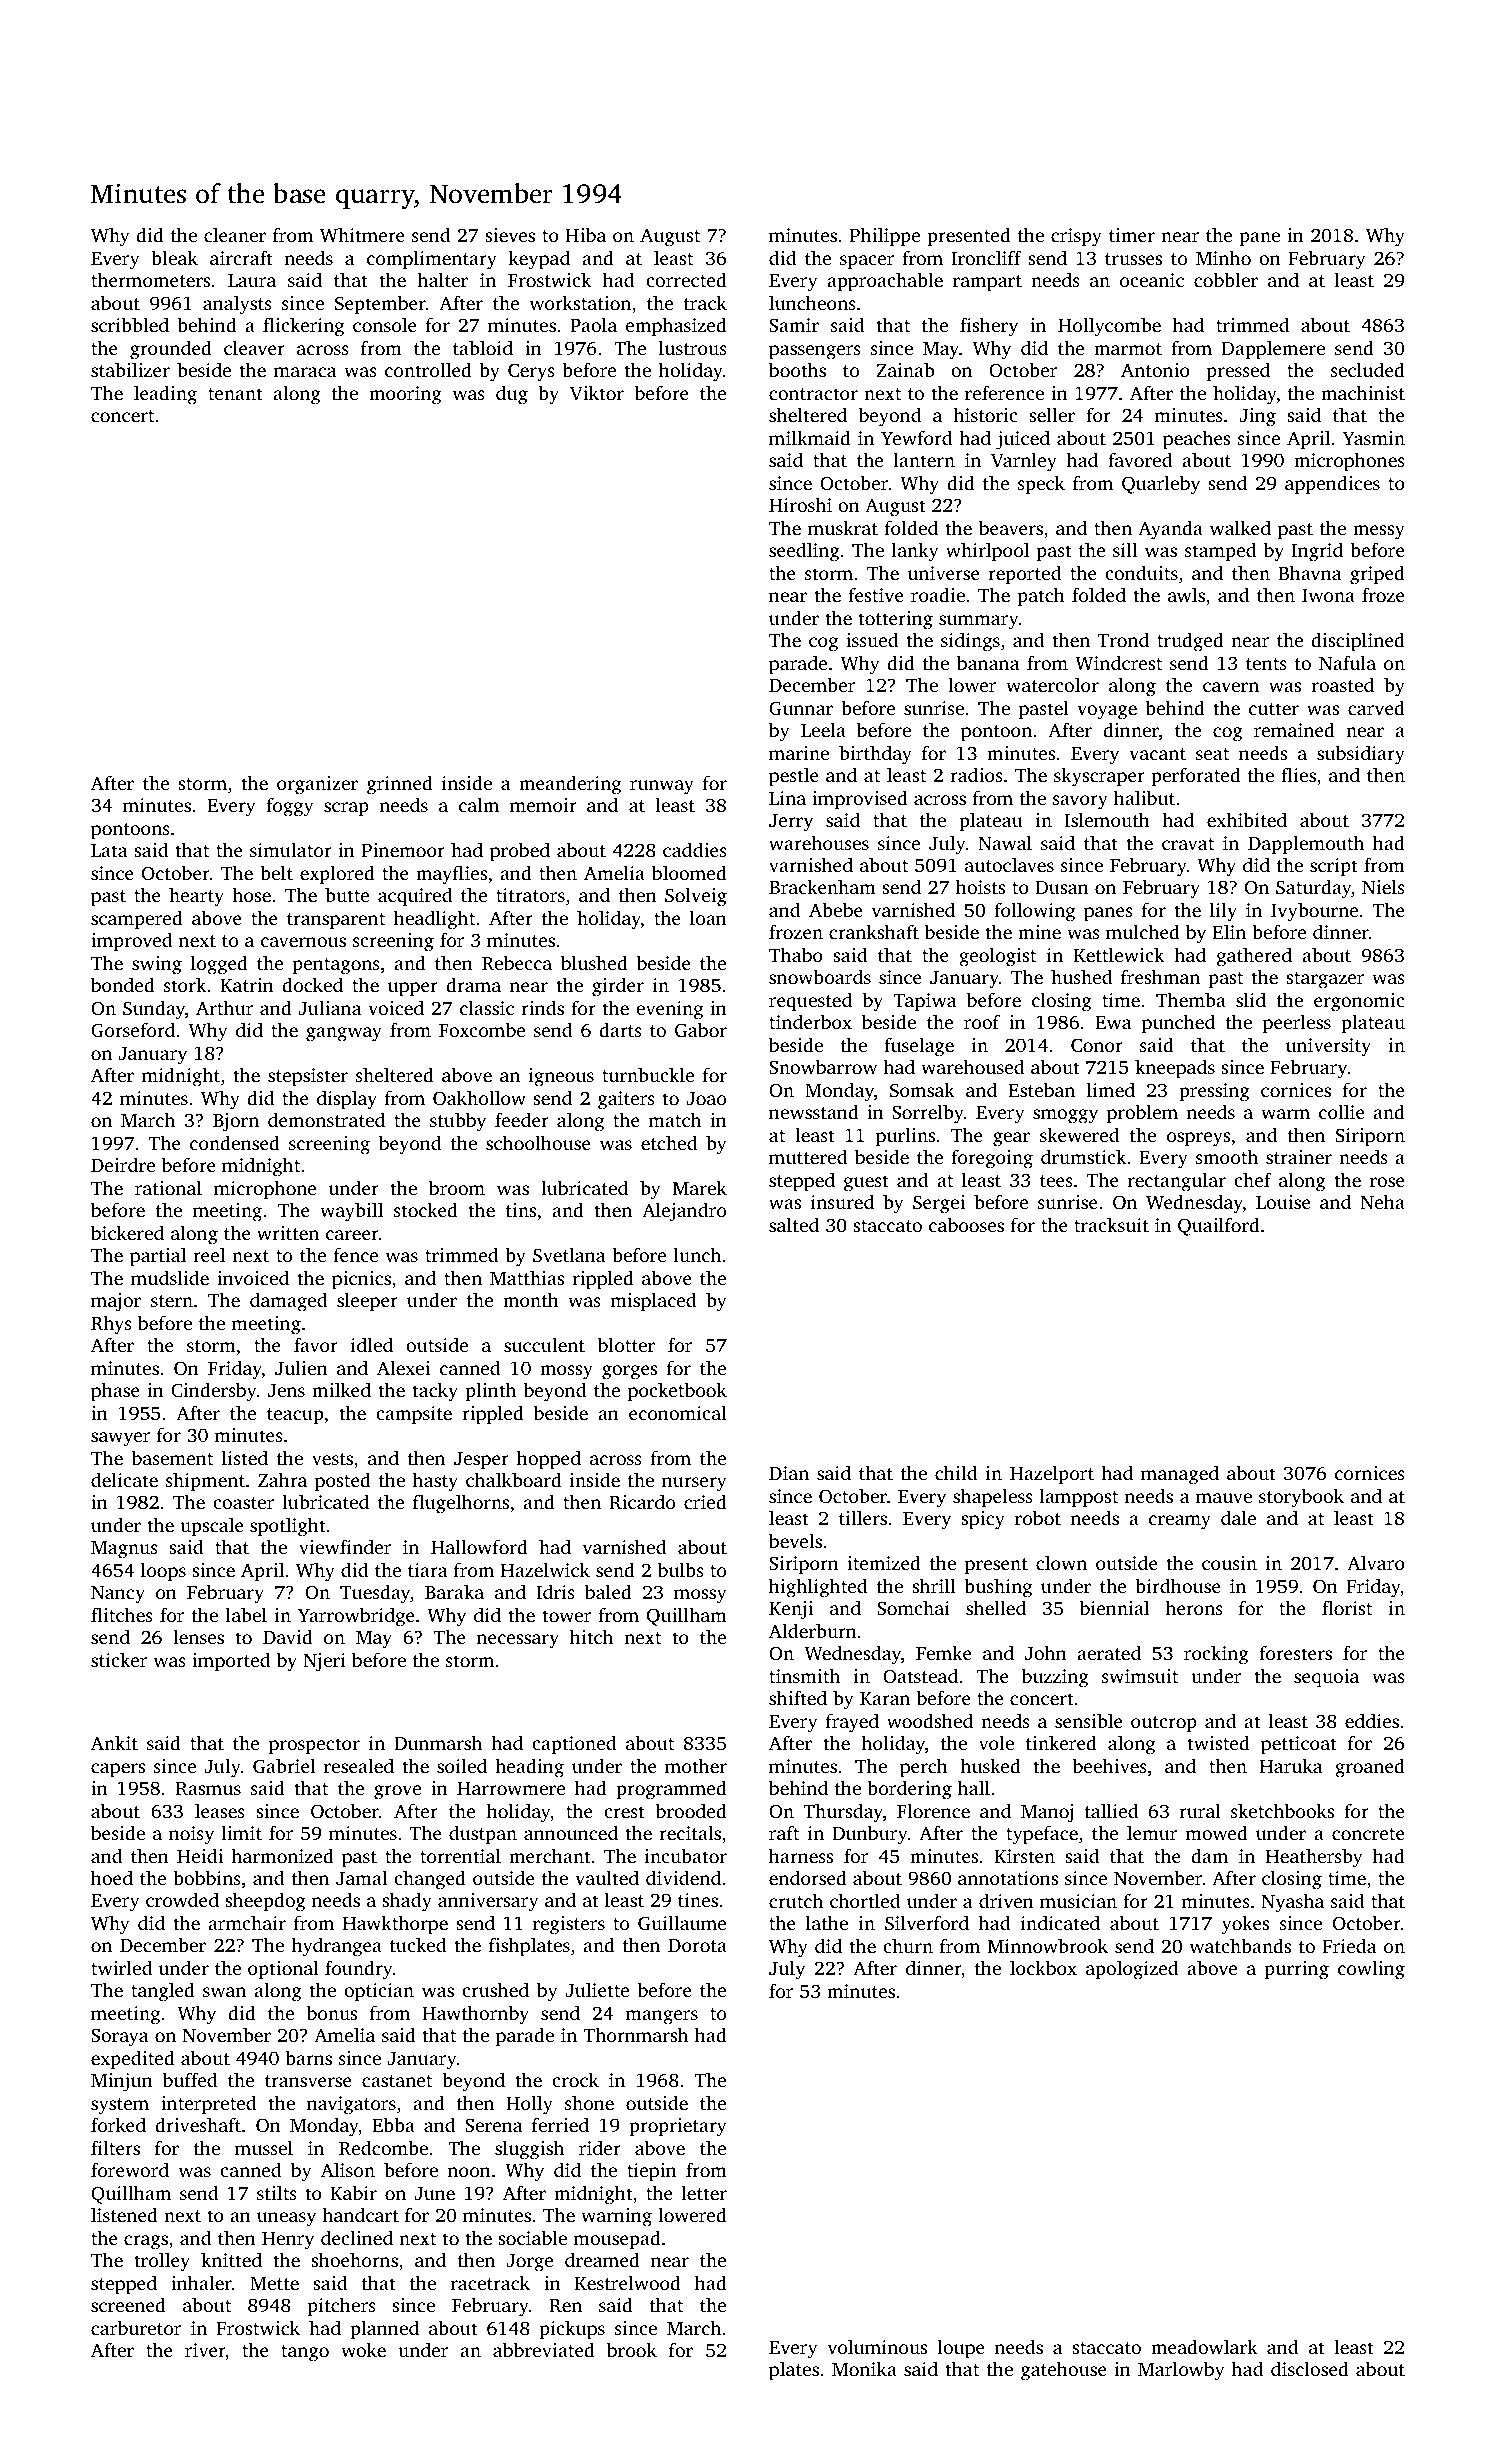 The width and height of the page is (1496, 2464). I want to click on castanet, so click(397, 2081).
